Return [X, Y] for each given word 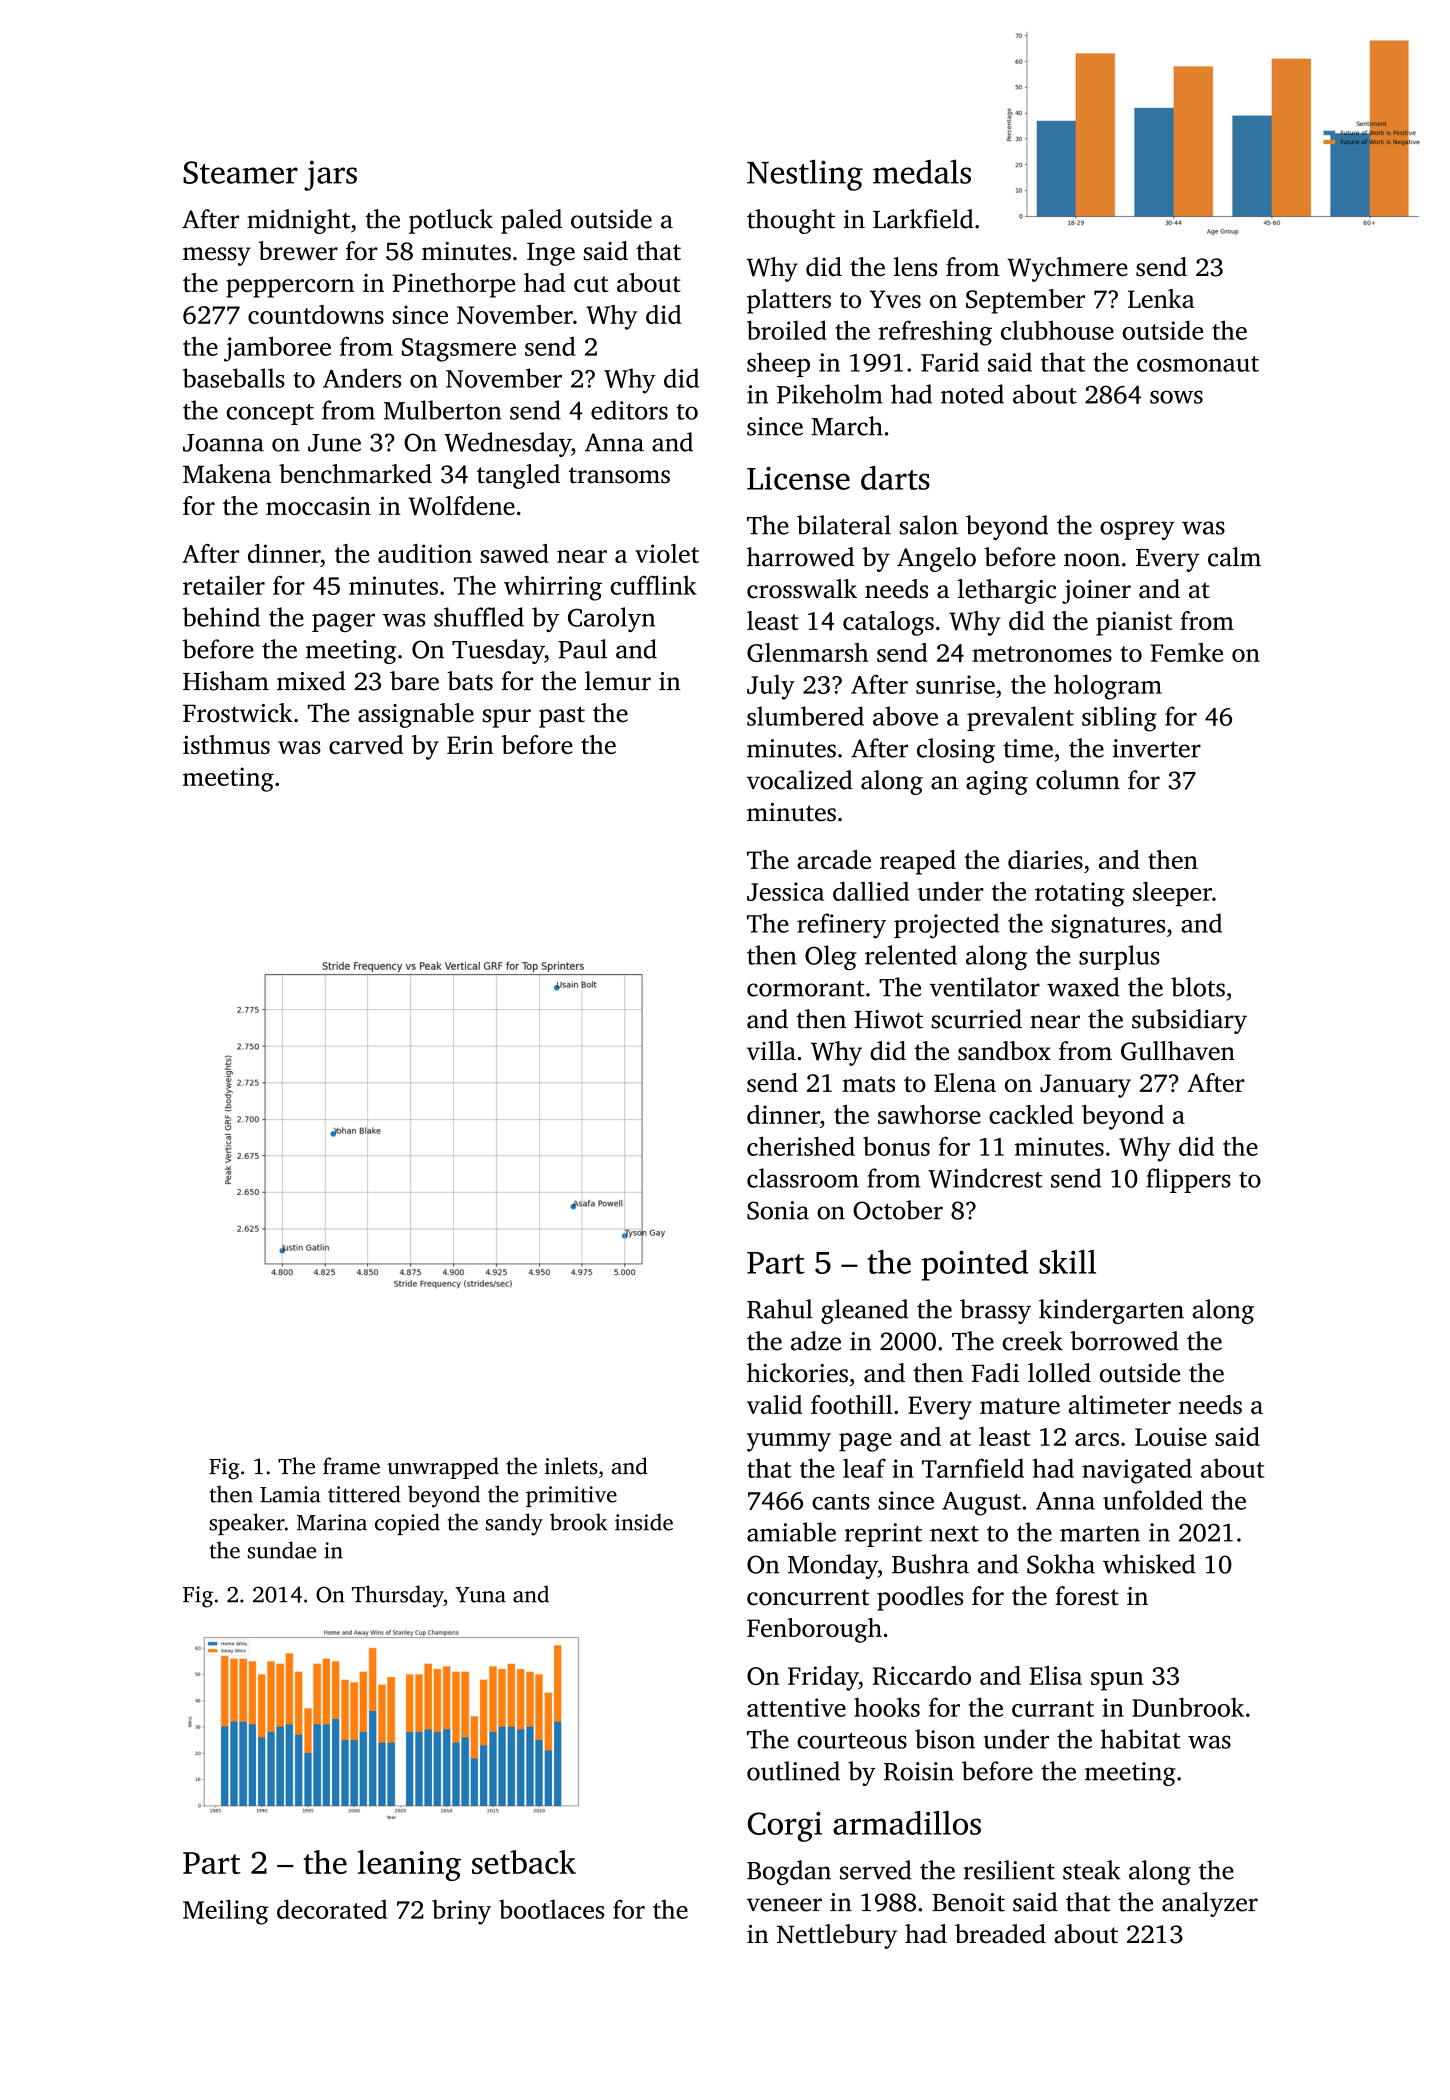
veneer [784, 1905]
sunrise [955, 684]
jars [330, 175]
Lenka [1161, 298]
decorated [332, 1909]
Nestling [805, 175]
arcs [1097, 1439]
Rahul [780, 1309]
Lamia [290, 1494]
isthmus [226, 744]
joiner [1096, 592]
